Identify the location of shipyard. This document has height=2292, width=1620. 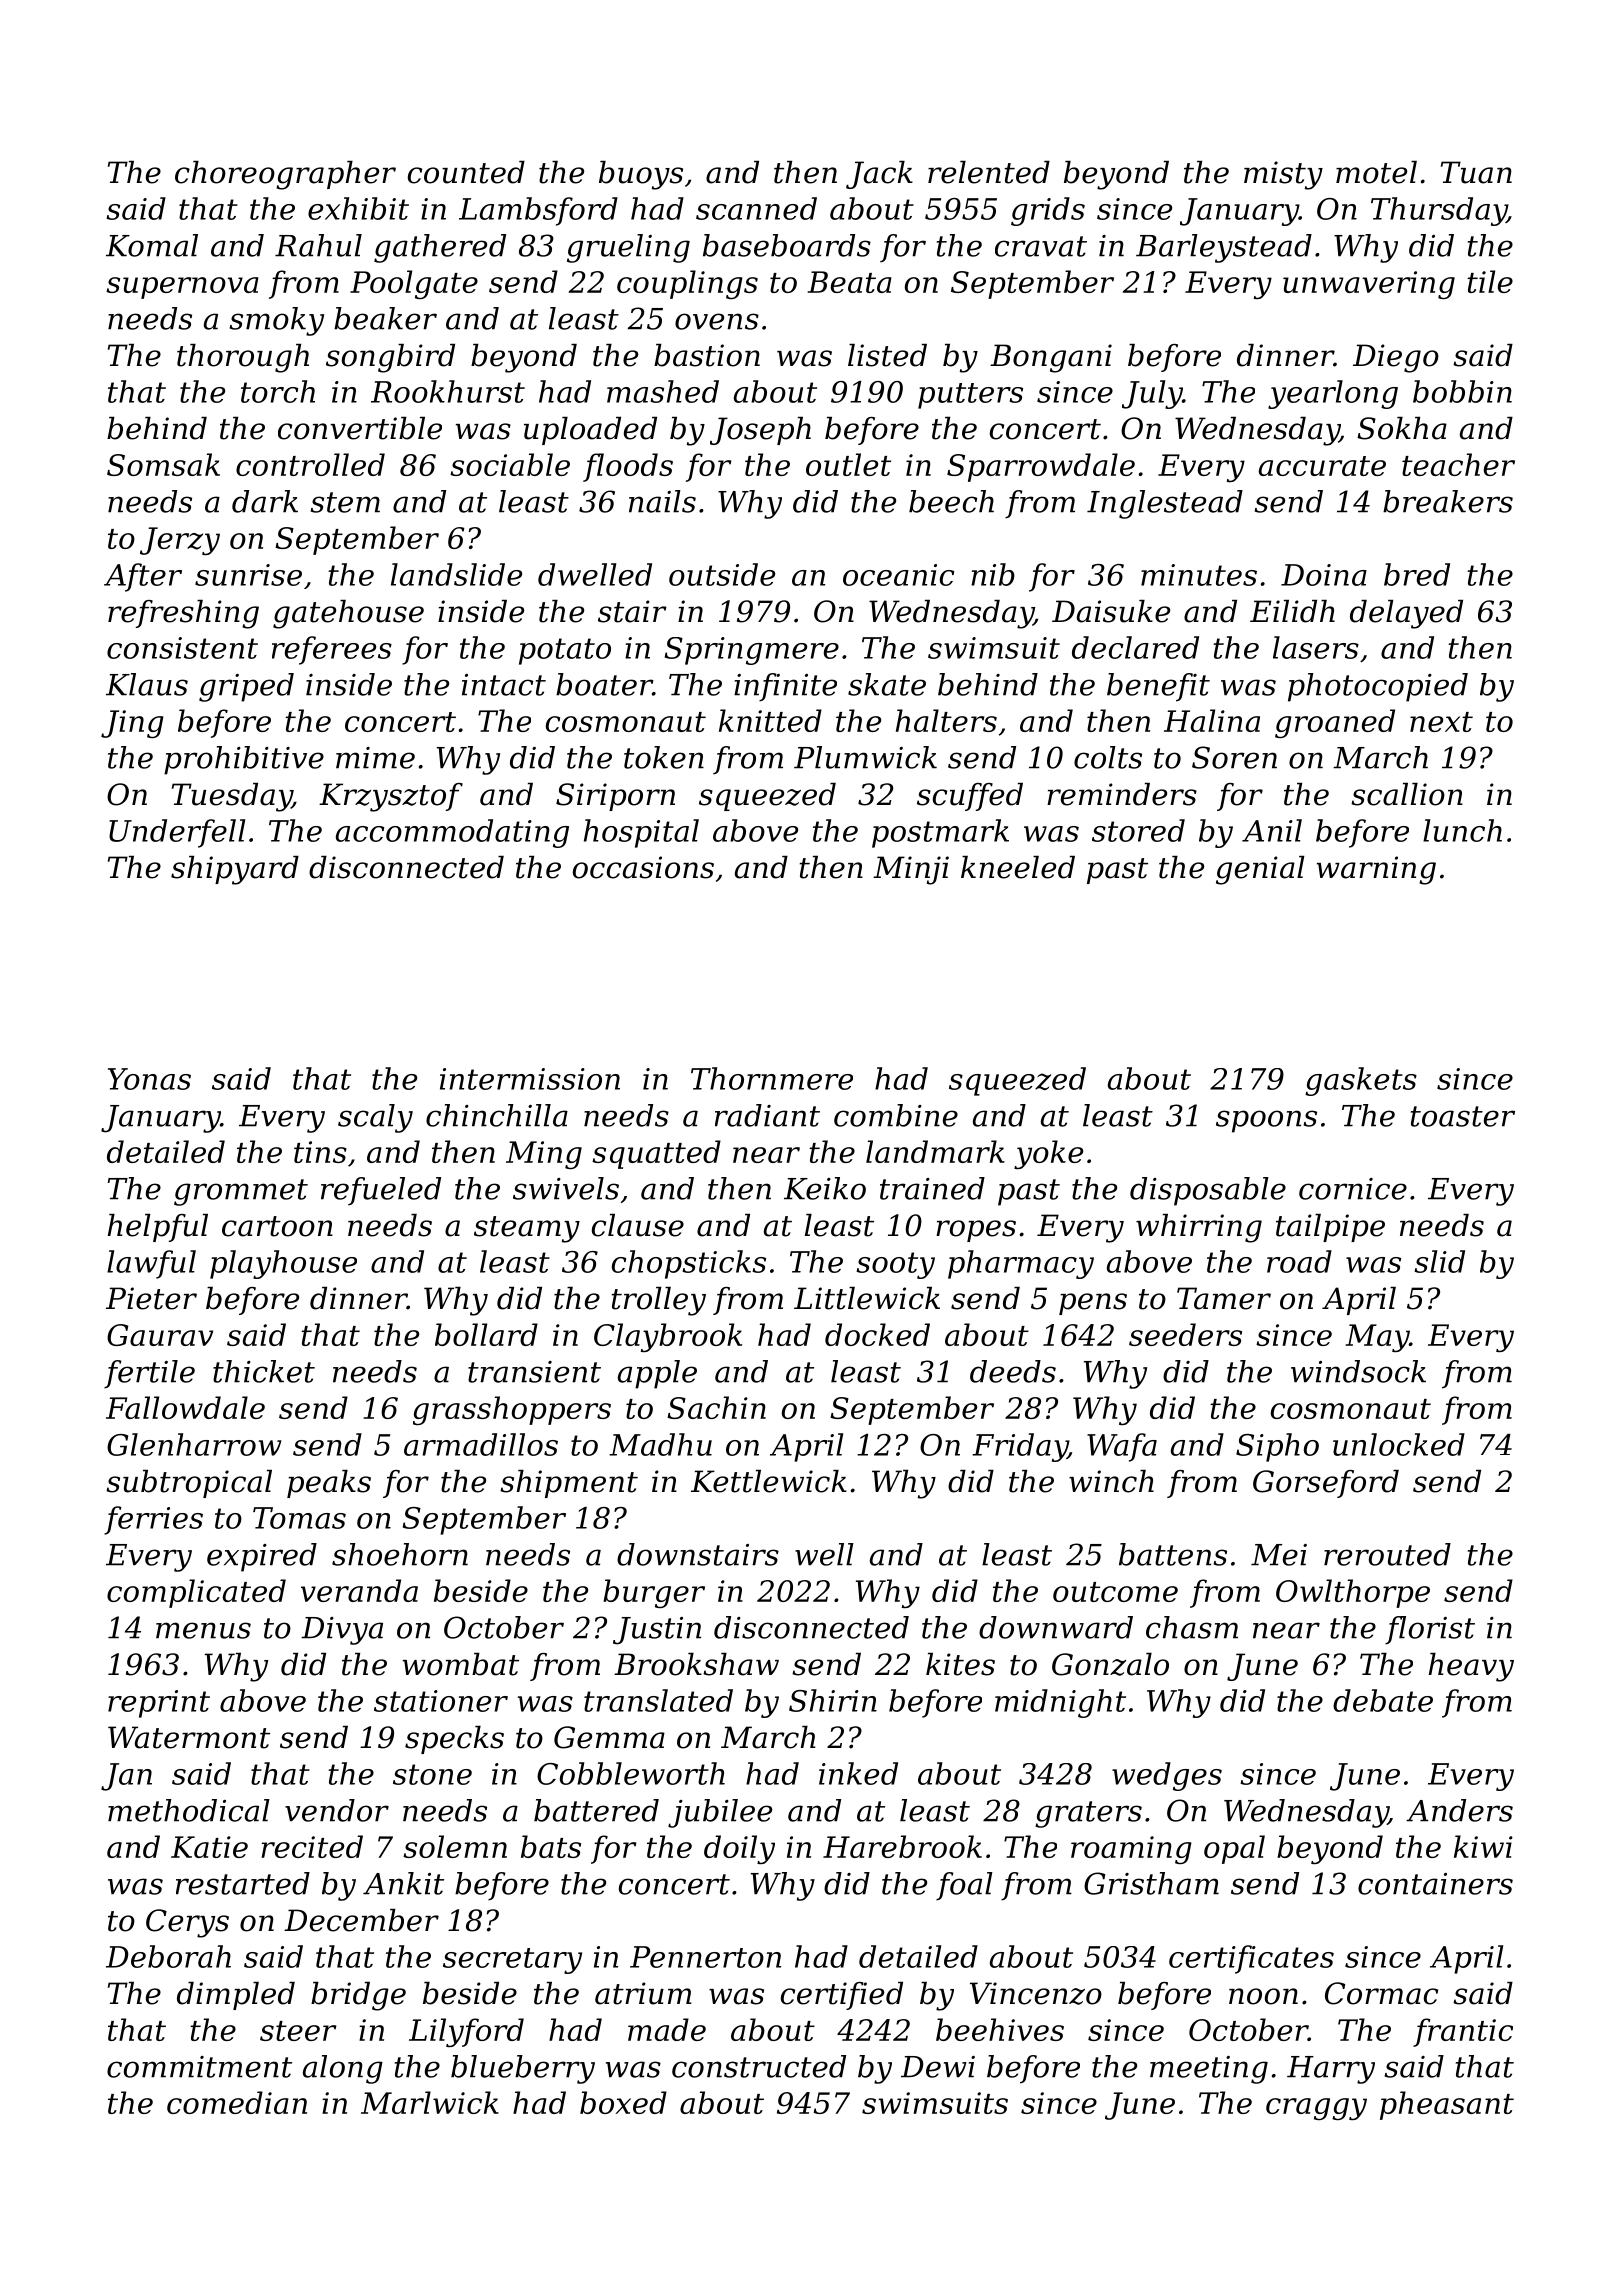
(235, 870).
